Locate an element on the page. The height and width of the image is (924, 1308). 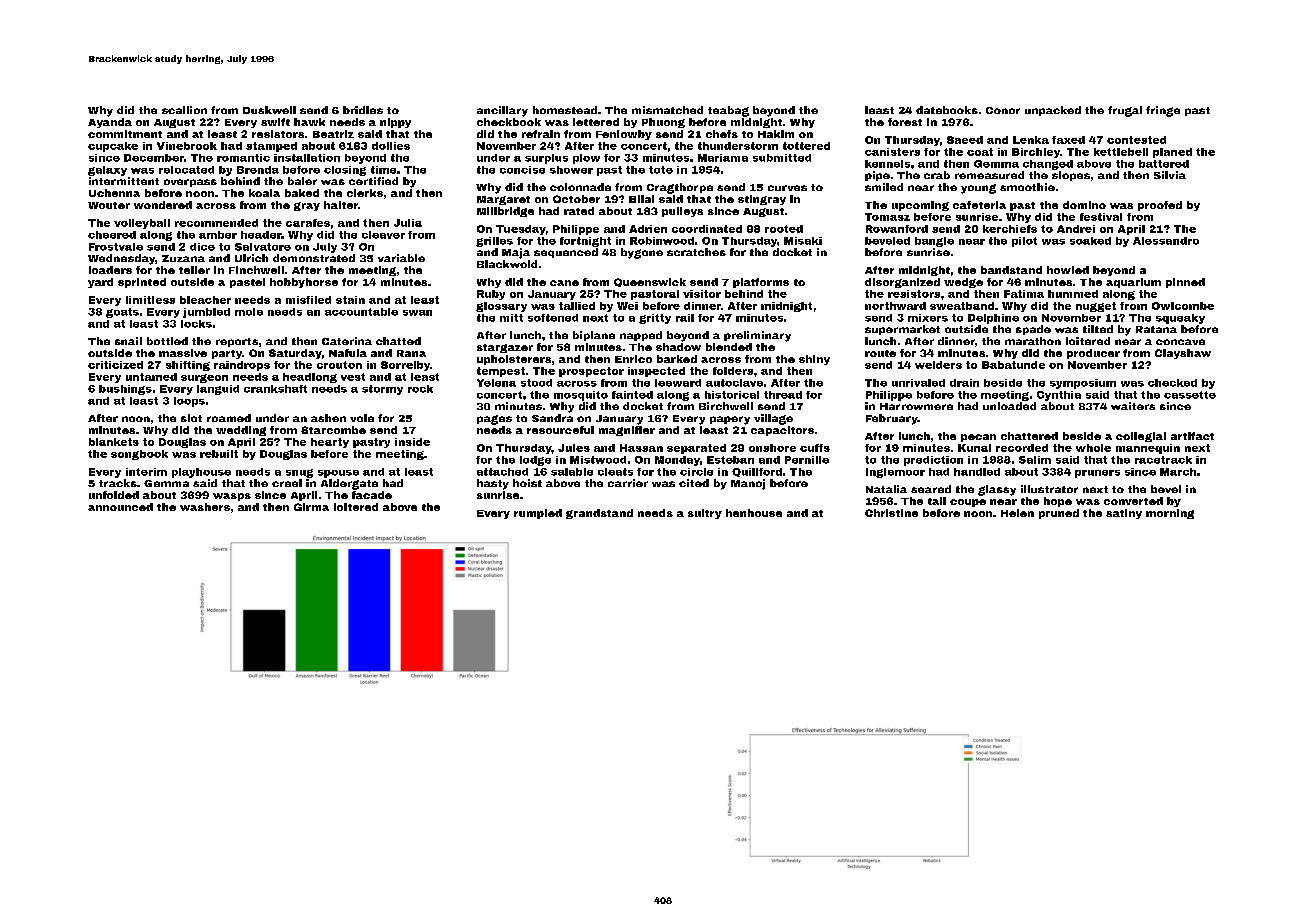
datebooks is located at coordinates (947, 110).
